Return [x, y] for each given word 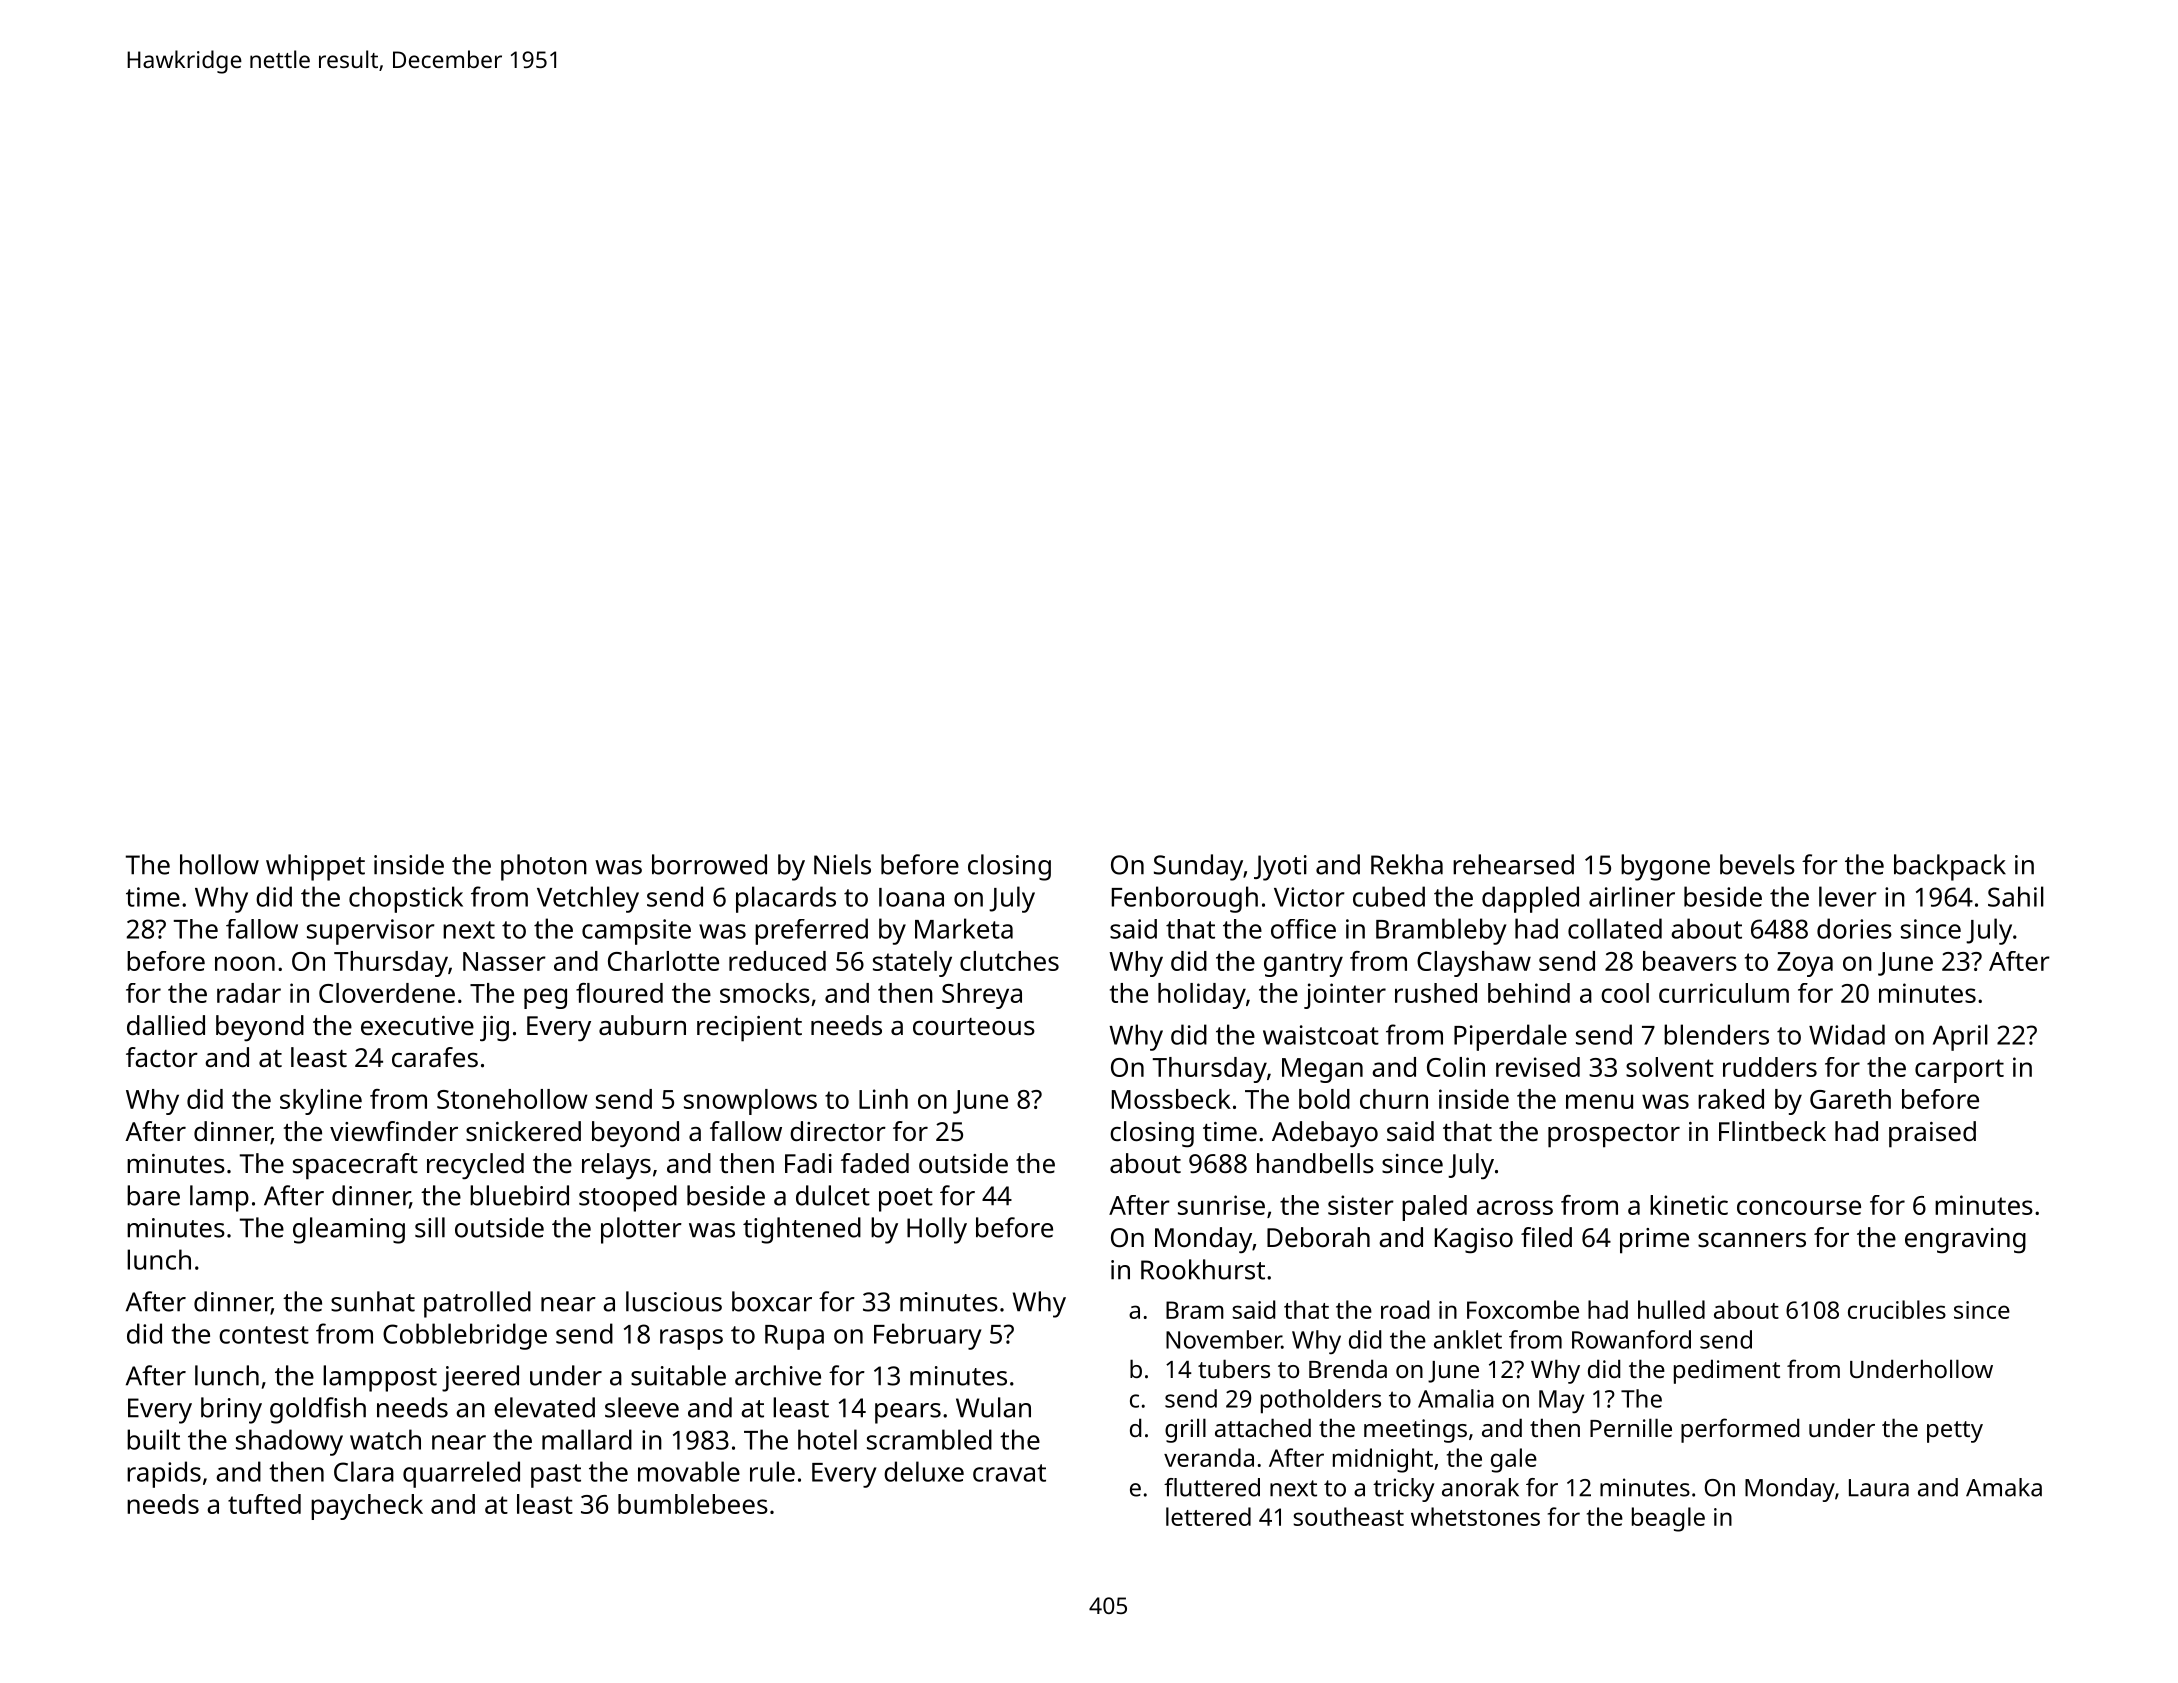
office [1303, 929]
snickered [523, 1131]
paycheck [367, 1507]
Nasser [504, 961]
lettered [1208, 1516]
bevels [1757, 864]
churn [1394, 1099]
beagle [1668, 1519]
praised [1932, 1134]
